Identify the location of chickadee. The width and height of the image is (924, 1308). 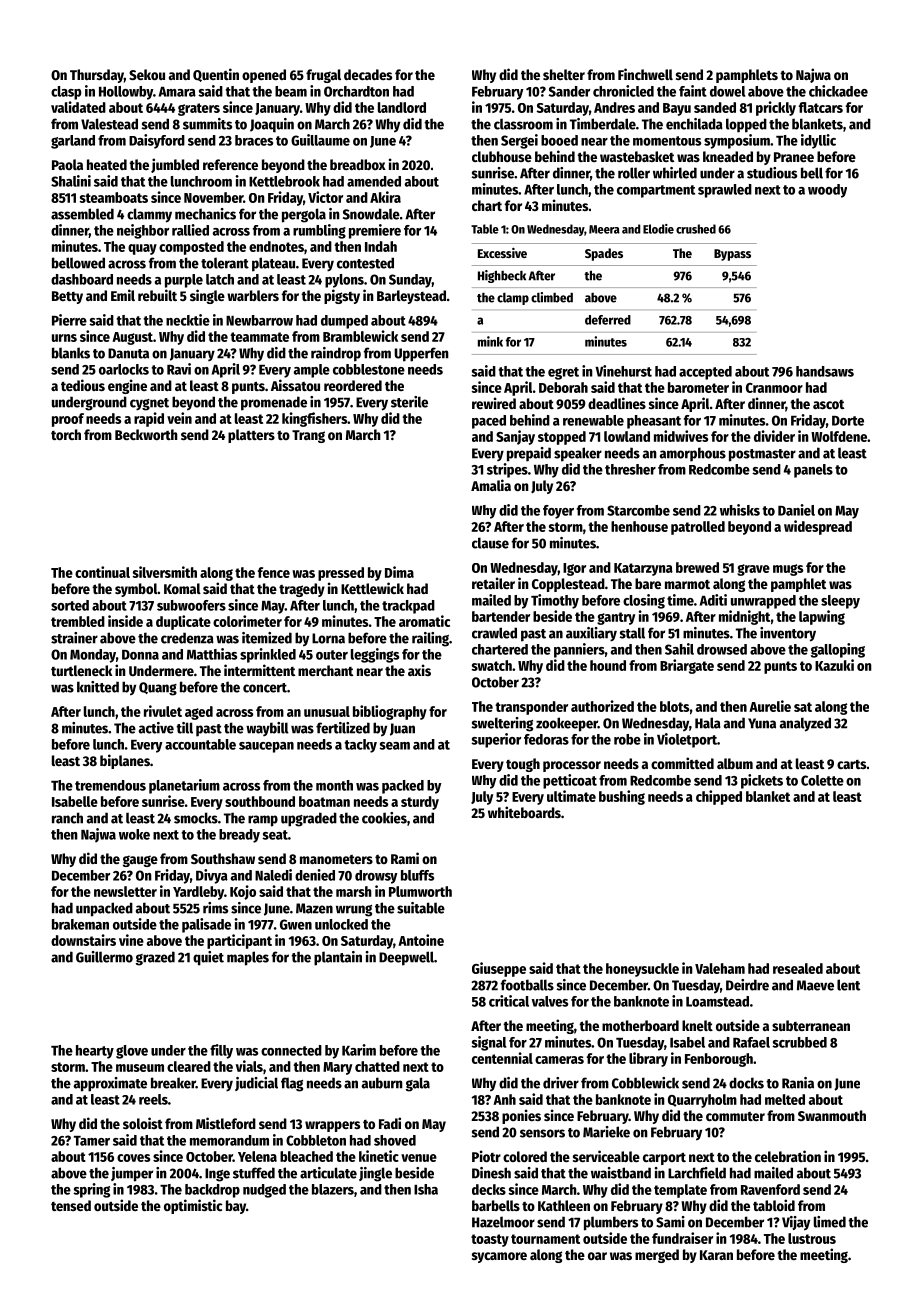
(838, 91).
